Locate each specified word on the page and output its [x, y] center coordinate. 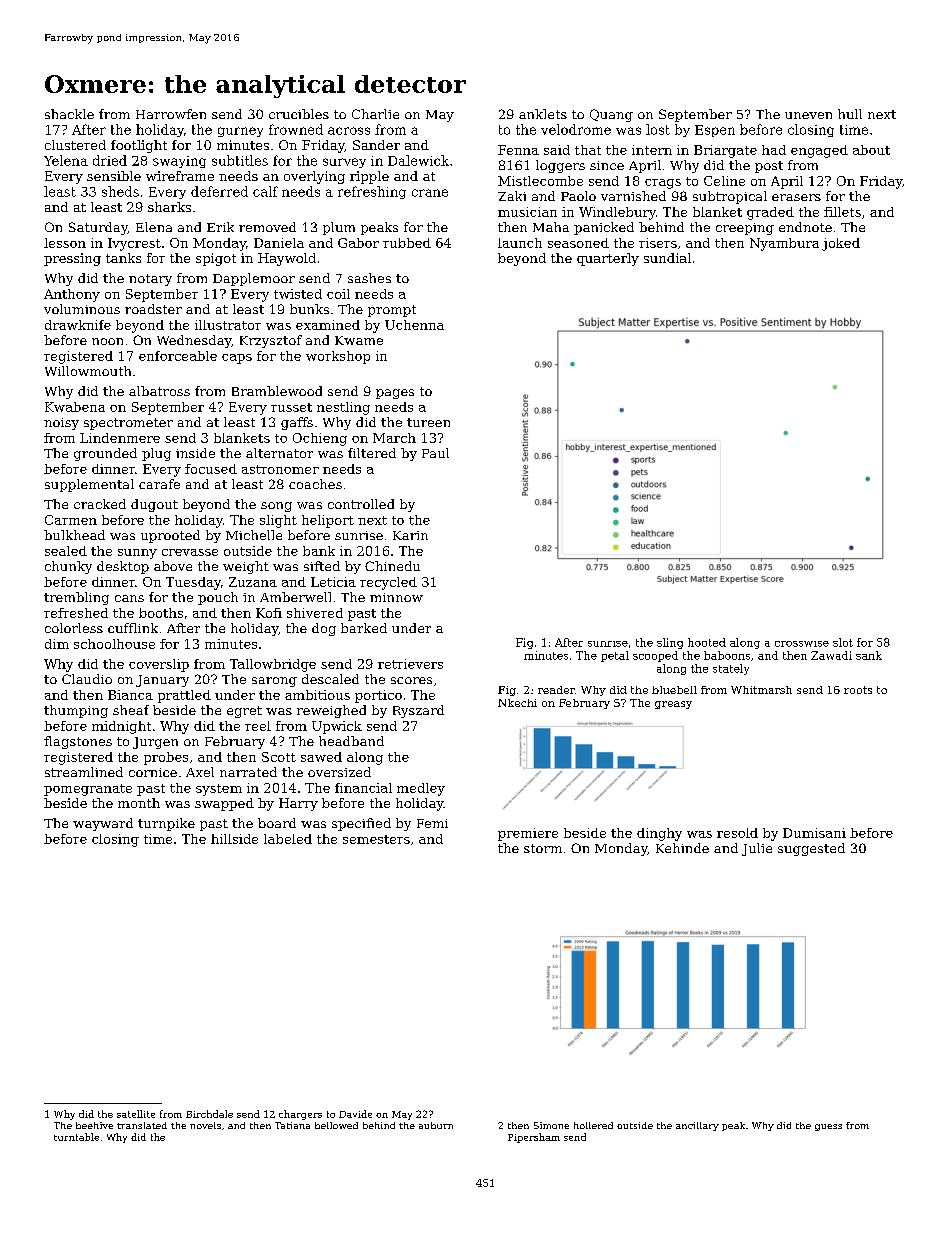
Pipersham [534, 1138]
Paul [435, 453]
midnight [121, 727]
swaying [179, 162]
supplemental [89, 485]
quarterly [608, 259]
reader [556, 690]
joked [841, 244]
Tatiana [292, 1125]
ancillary [697, 1126]
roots [858, 690]
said [557, 150]
